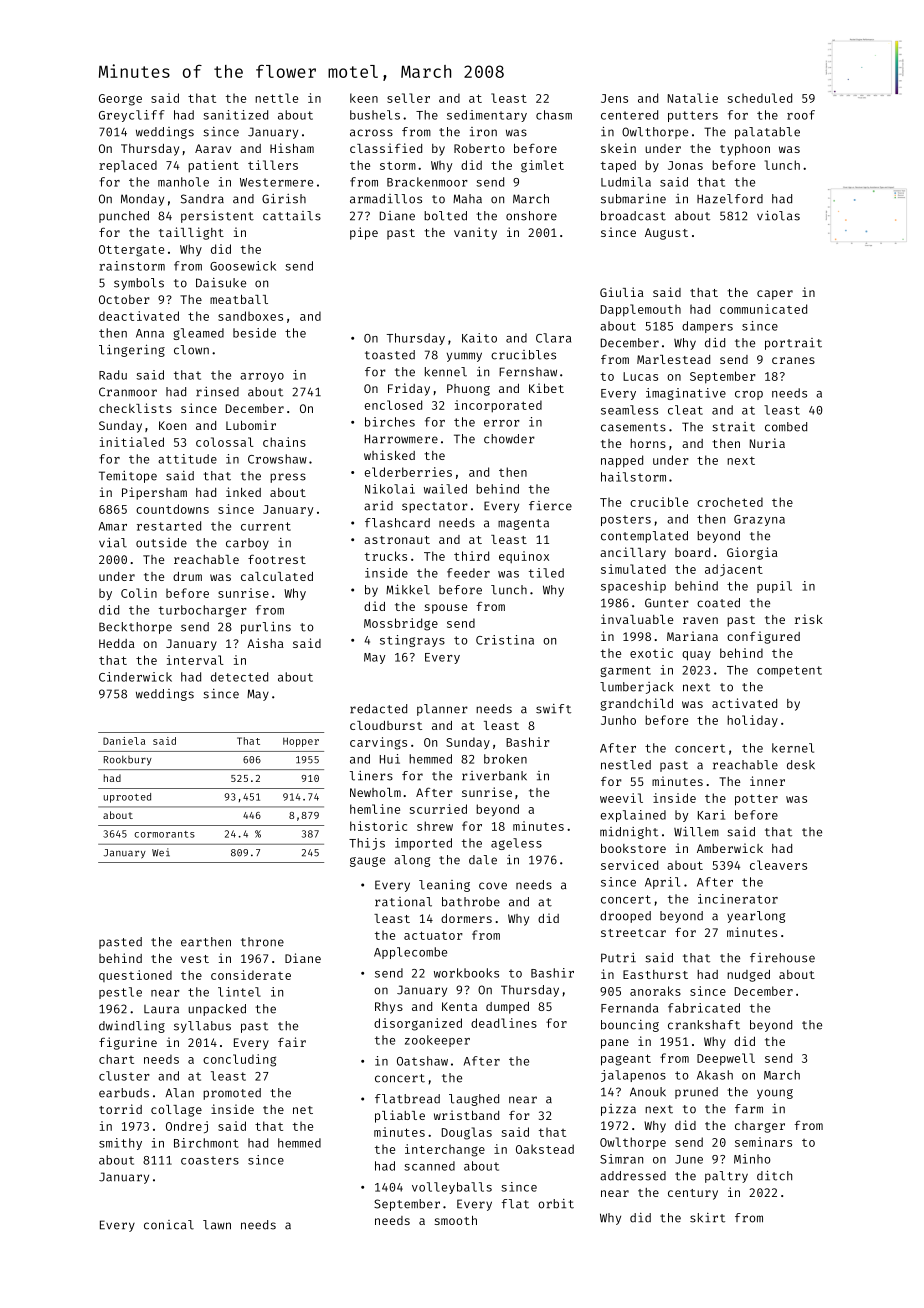 This document has width=924, height=1308. What do you see at coordinates (479, 148) in the document?
I see `Roberto` at bounding box center [479, 148].
